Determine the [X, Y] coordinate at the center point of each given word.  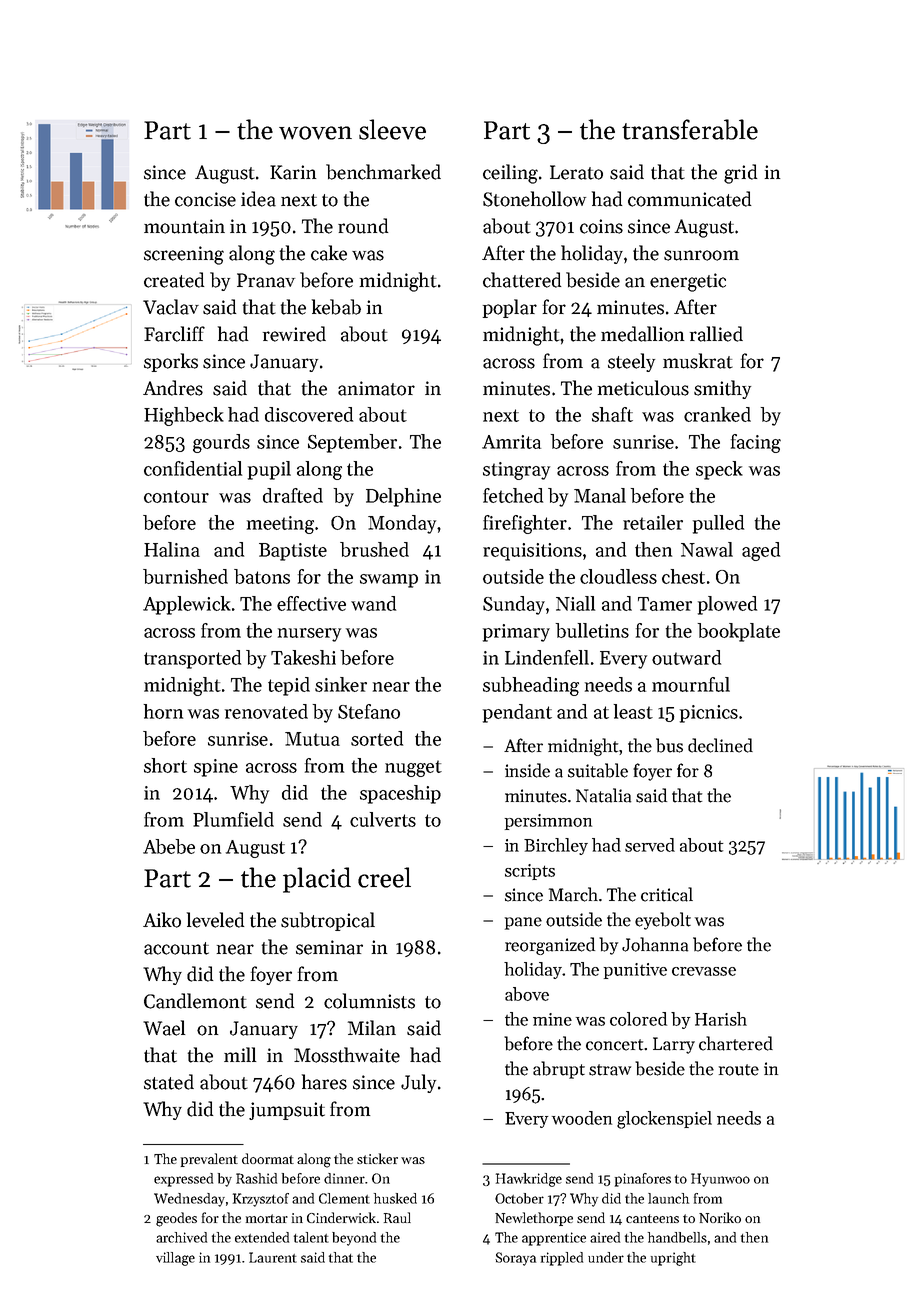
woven [315, 133]
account [176, 948]
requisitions [532, 552]
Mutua [312, 739]
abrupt [559, 1070]
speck [719, 470]
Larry [674, 1045]
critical [667, 894]
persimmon [548, 822]
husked [395, 1198]
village [175, 1259]
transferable [690, 129]
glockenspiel [664, 1120]
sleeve [392, 129]
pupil [269, 470]
